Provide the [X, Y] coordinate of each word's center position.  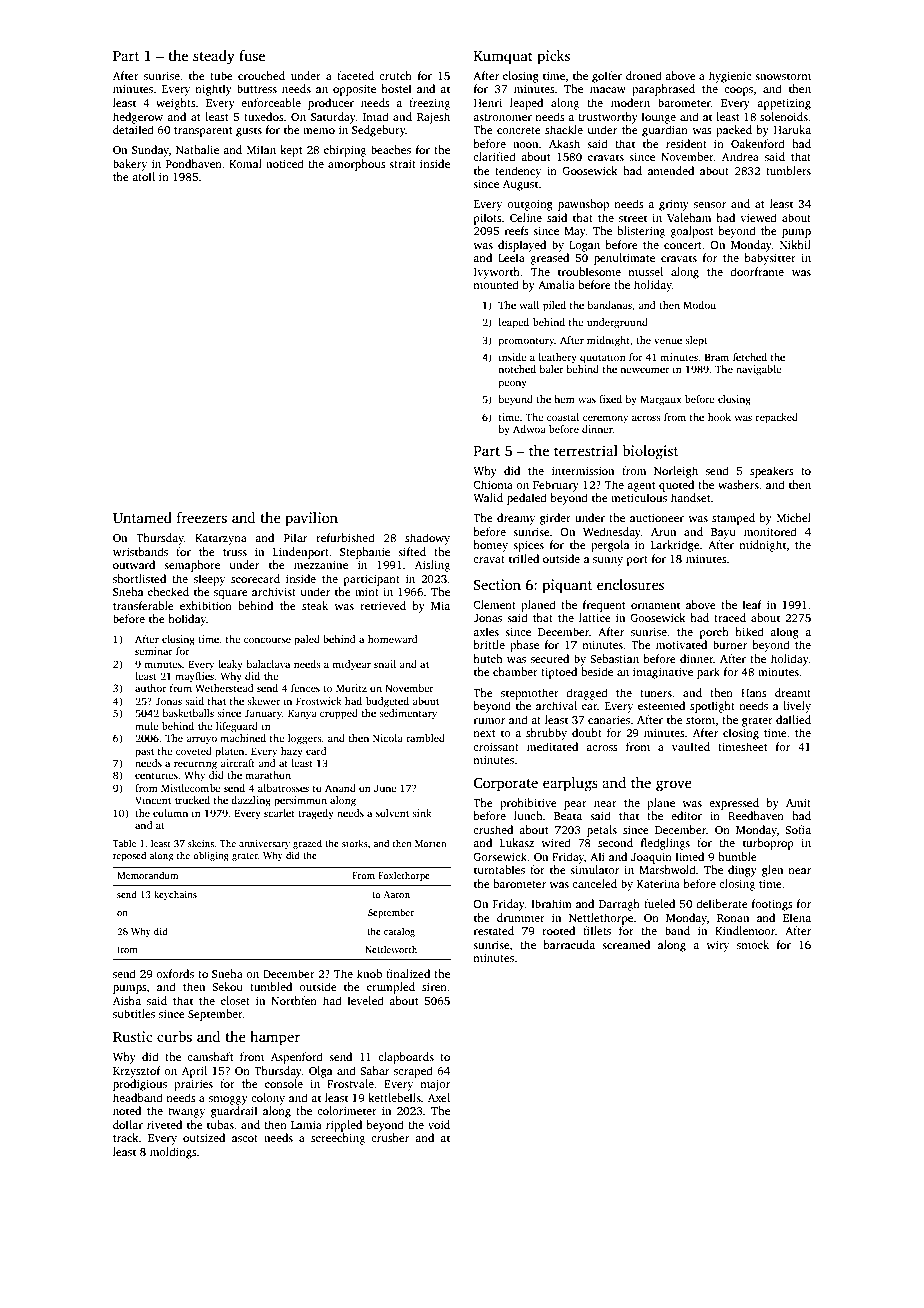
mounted [496, 284]
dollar [128, 1124]
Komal [245, 163]
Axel [439, 1097]
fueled [659, 903]
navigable [759, 370]
